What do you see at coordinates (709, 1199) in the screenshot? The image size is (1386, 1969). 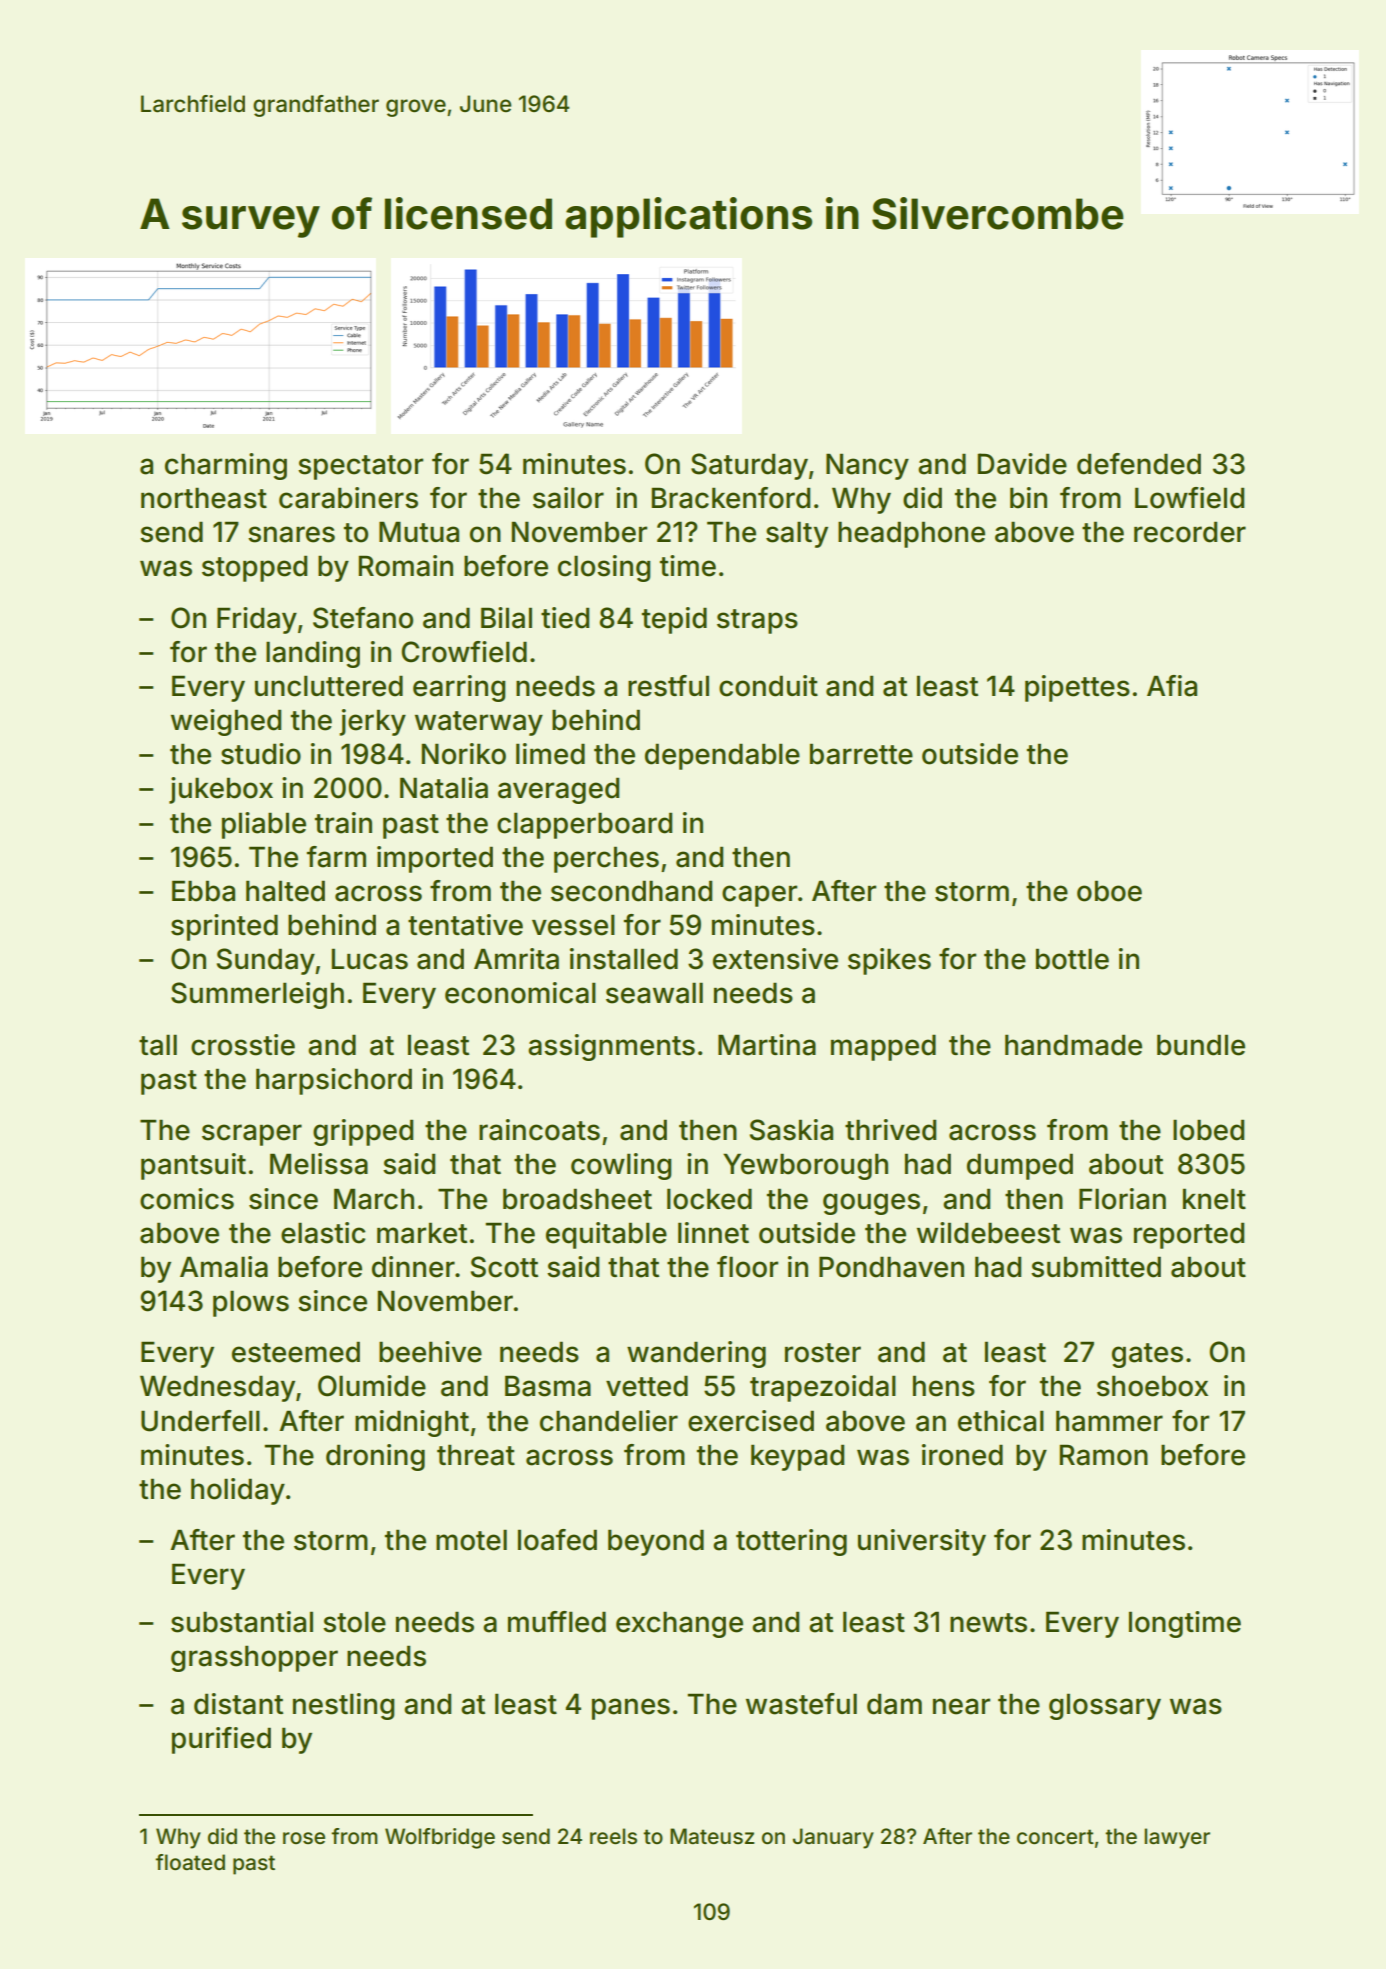 I see `locked` at bounding box center [709, 1199].
